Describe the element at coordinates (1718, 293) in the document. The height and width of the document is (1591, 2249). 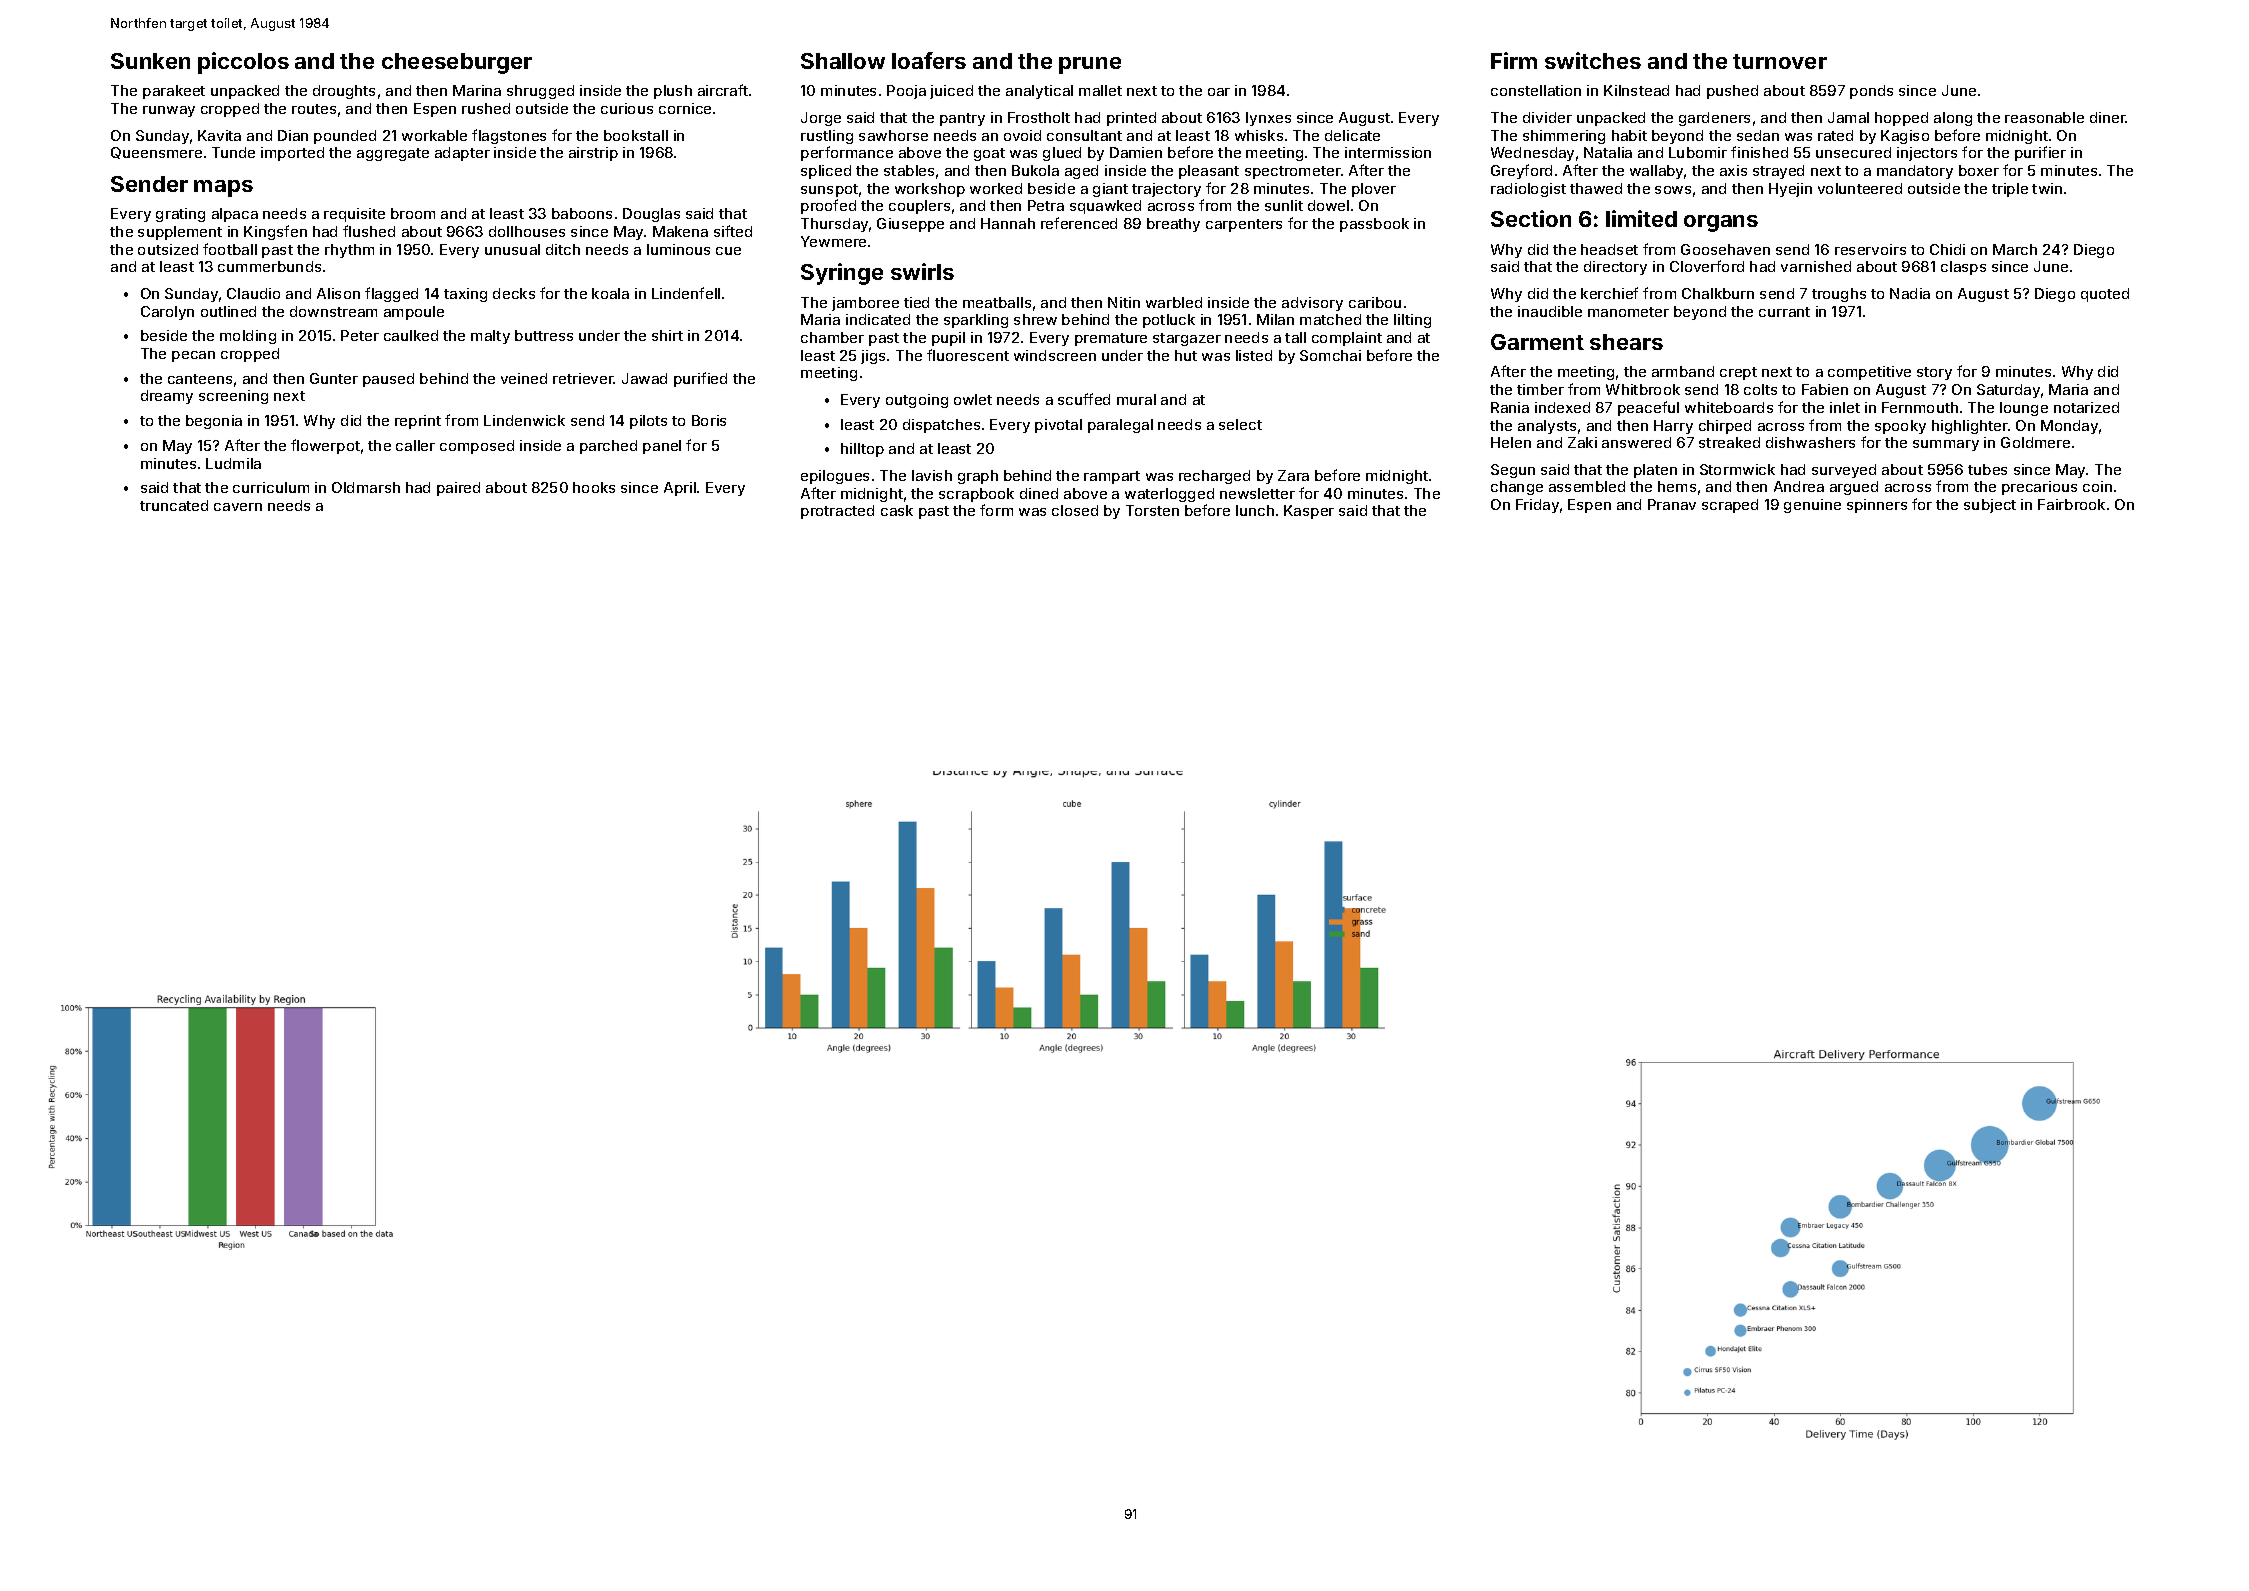
I see `Chalkburn` at that location.
